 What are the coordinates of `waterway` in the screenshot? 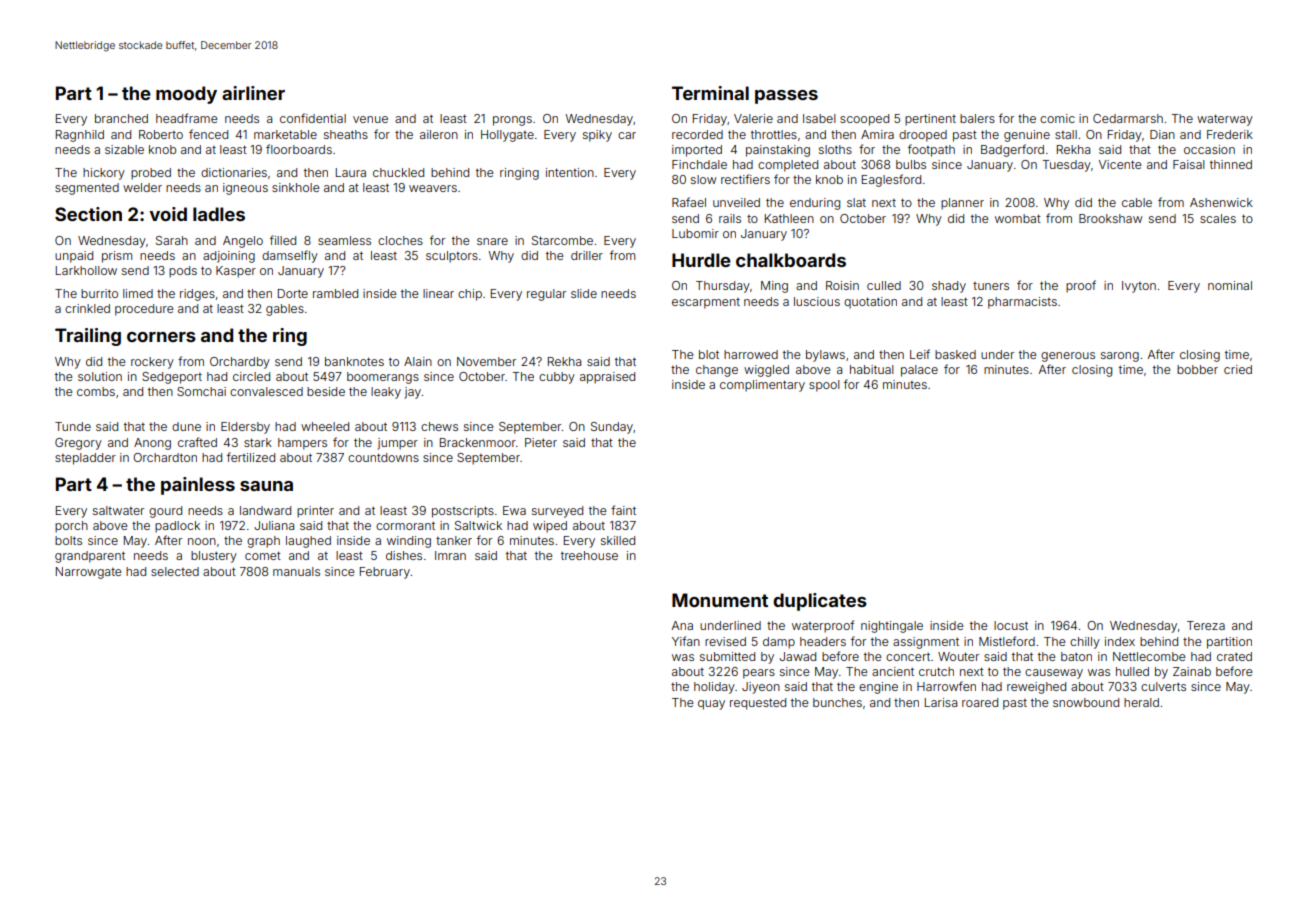 It's located at (1225, 120).
